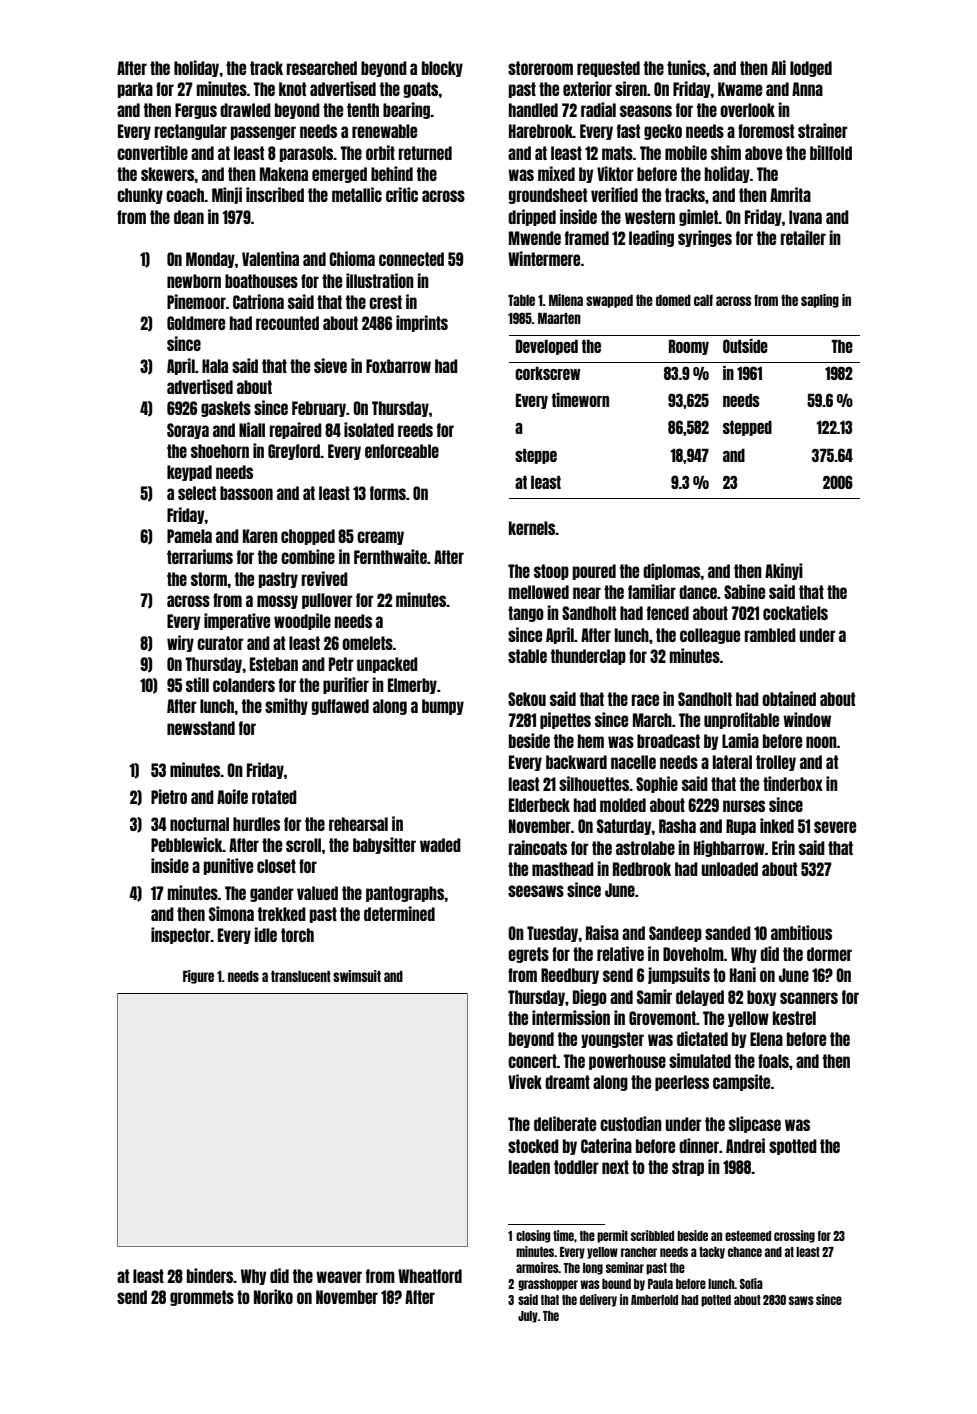 The width and height of the image is (977, 1414). What do you see at coordinates (226, 409) in the image?
I see `gaskets` at bounding box center [226, 409].
